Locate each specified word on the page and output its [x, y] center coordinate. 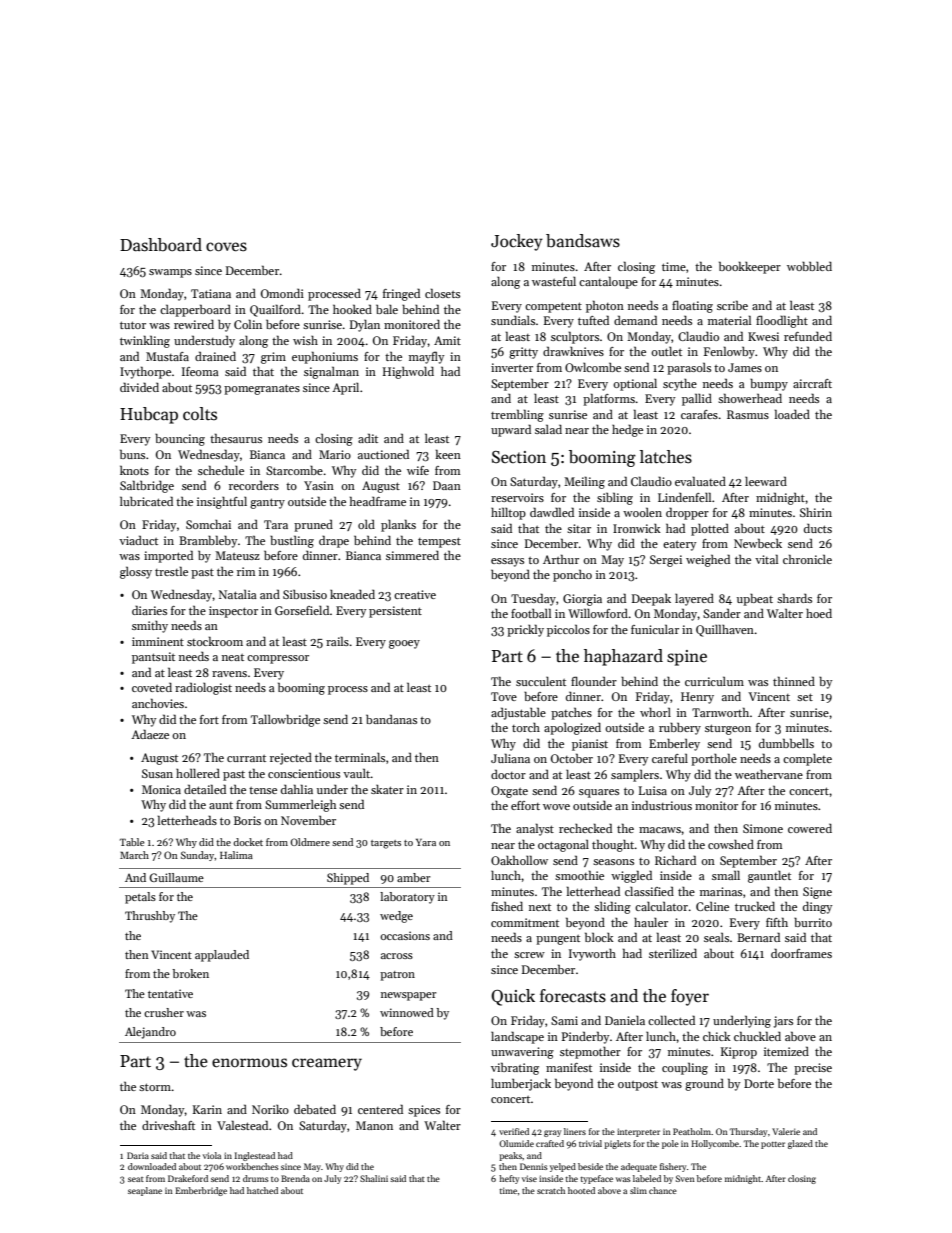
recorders [254, 485]
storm [155, 1087]
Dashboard [161, 245]
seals [716, 937]
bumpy [769, 384]
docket [248, 842]
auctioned [383, 454]
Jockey [517, 242]
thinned [794, 681]
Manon [374, 1125]
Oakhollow [519, 860]
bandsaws [583, 241]
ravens [229, 674]
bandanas [391, 719]
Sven [685, 1178]
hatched [262, 1190]
